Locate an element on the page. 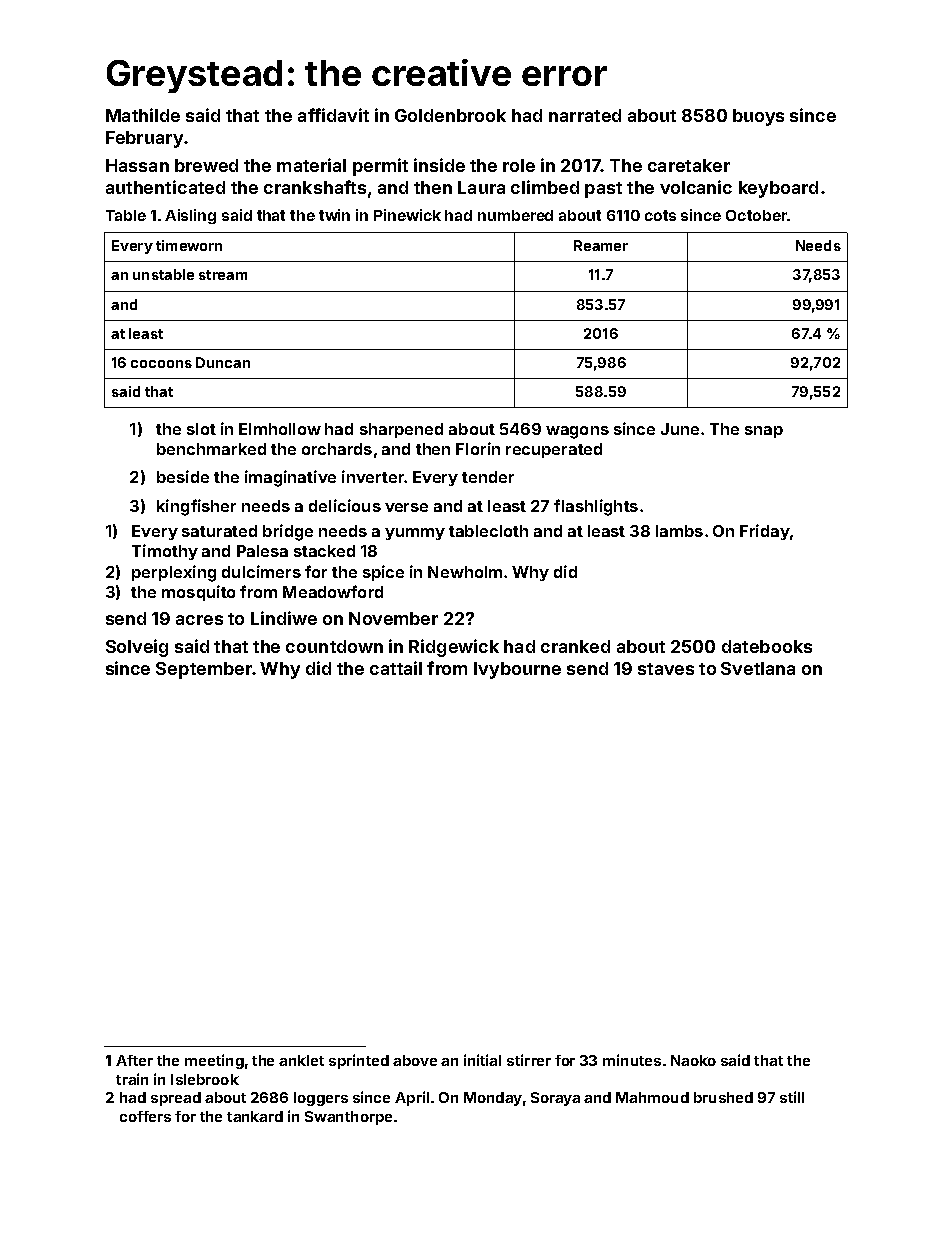 The height and width of the image is (1233, 952). brewed is located at coordinates (206, 165).
